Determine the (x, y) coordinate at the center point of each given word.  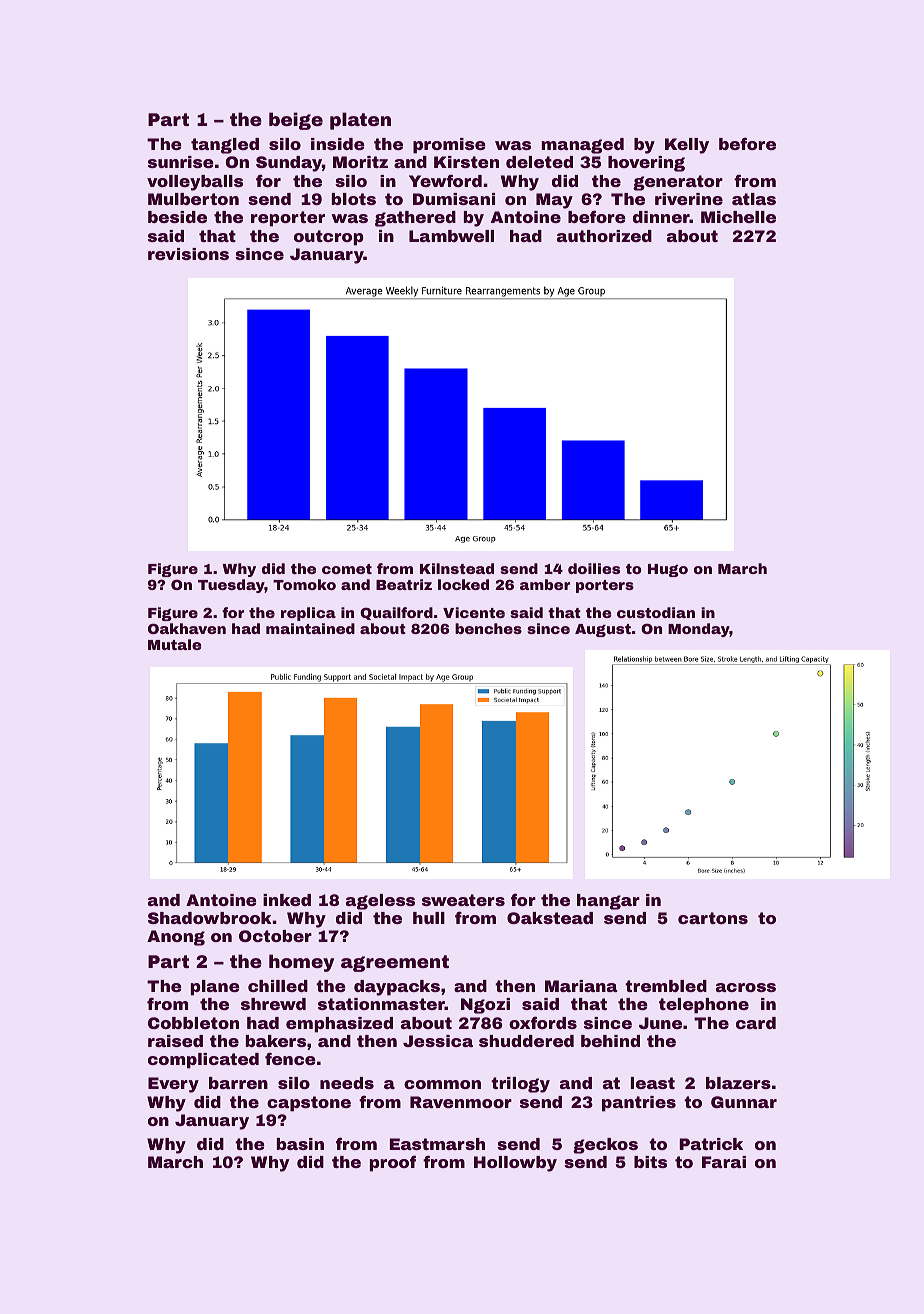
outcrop (329, 238)
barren (238, 1083)
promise (449, 146)
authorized (604, 236)
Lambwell (451, 236)
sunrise (181, 162)
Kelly (687, 146)
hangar (608, 902)
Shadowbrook (210, 918)
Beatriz (404, 584)
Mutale (174, 644)
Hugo (668, 570)
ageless (380, 902)
